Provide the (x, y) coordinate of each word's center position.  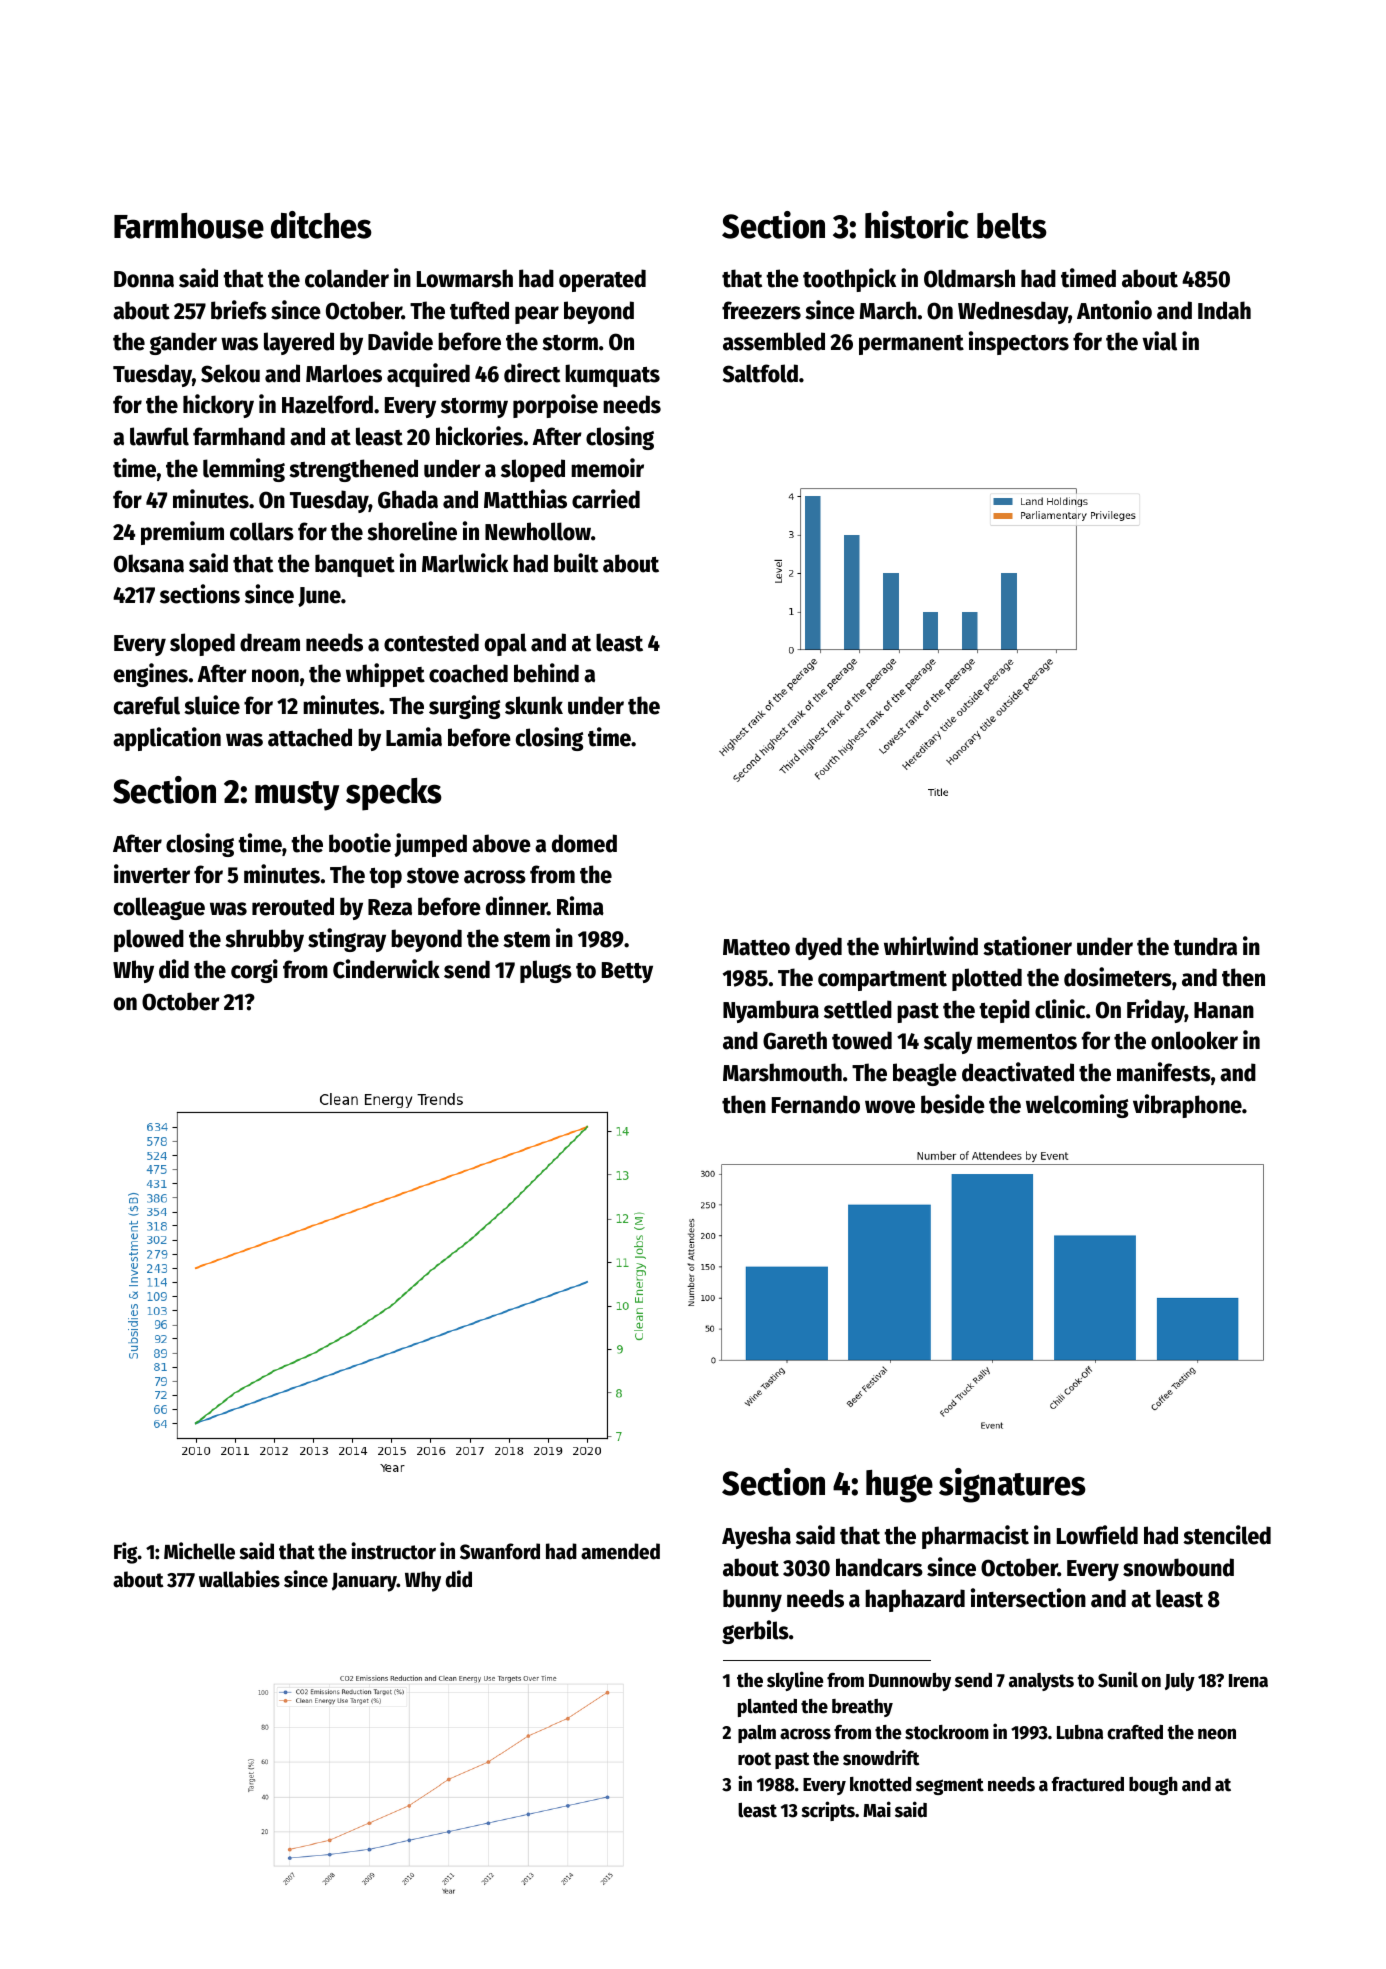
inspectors (1019, 343)
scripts (828, 1811)
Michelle (199, 1551)
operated (602, 280)
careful (147, 705)
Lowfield (1097, 1535)
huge (899, 1486)
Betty (627, 972)
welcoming (1077, 1106)
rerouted (293, 906)
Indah (1224, 310)
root (754, 1759)
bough (1153, 1786)
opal (506, 644)
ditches (321, 225)
